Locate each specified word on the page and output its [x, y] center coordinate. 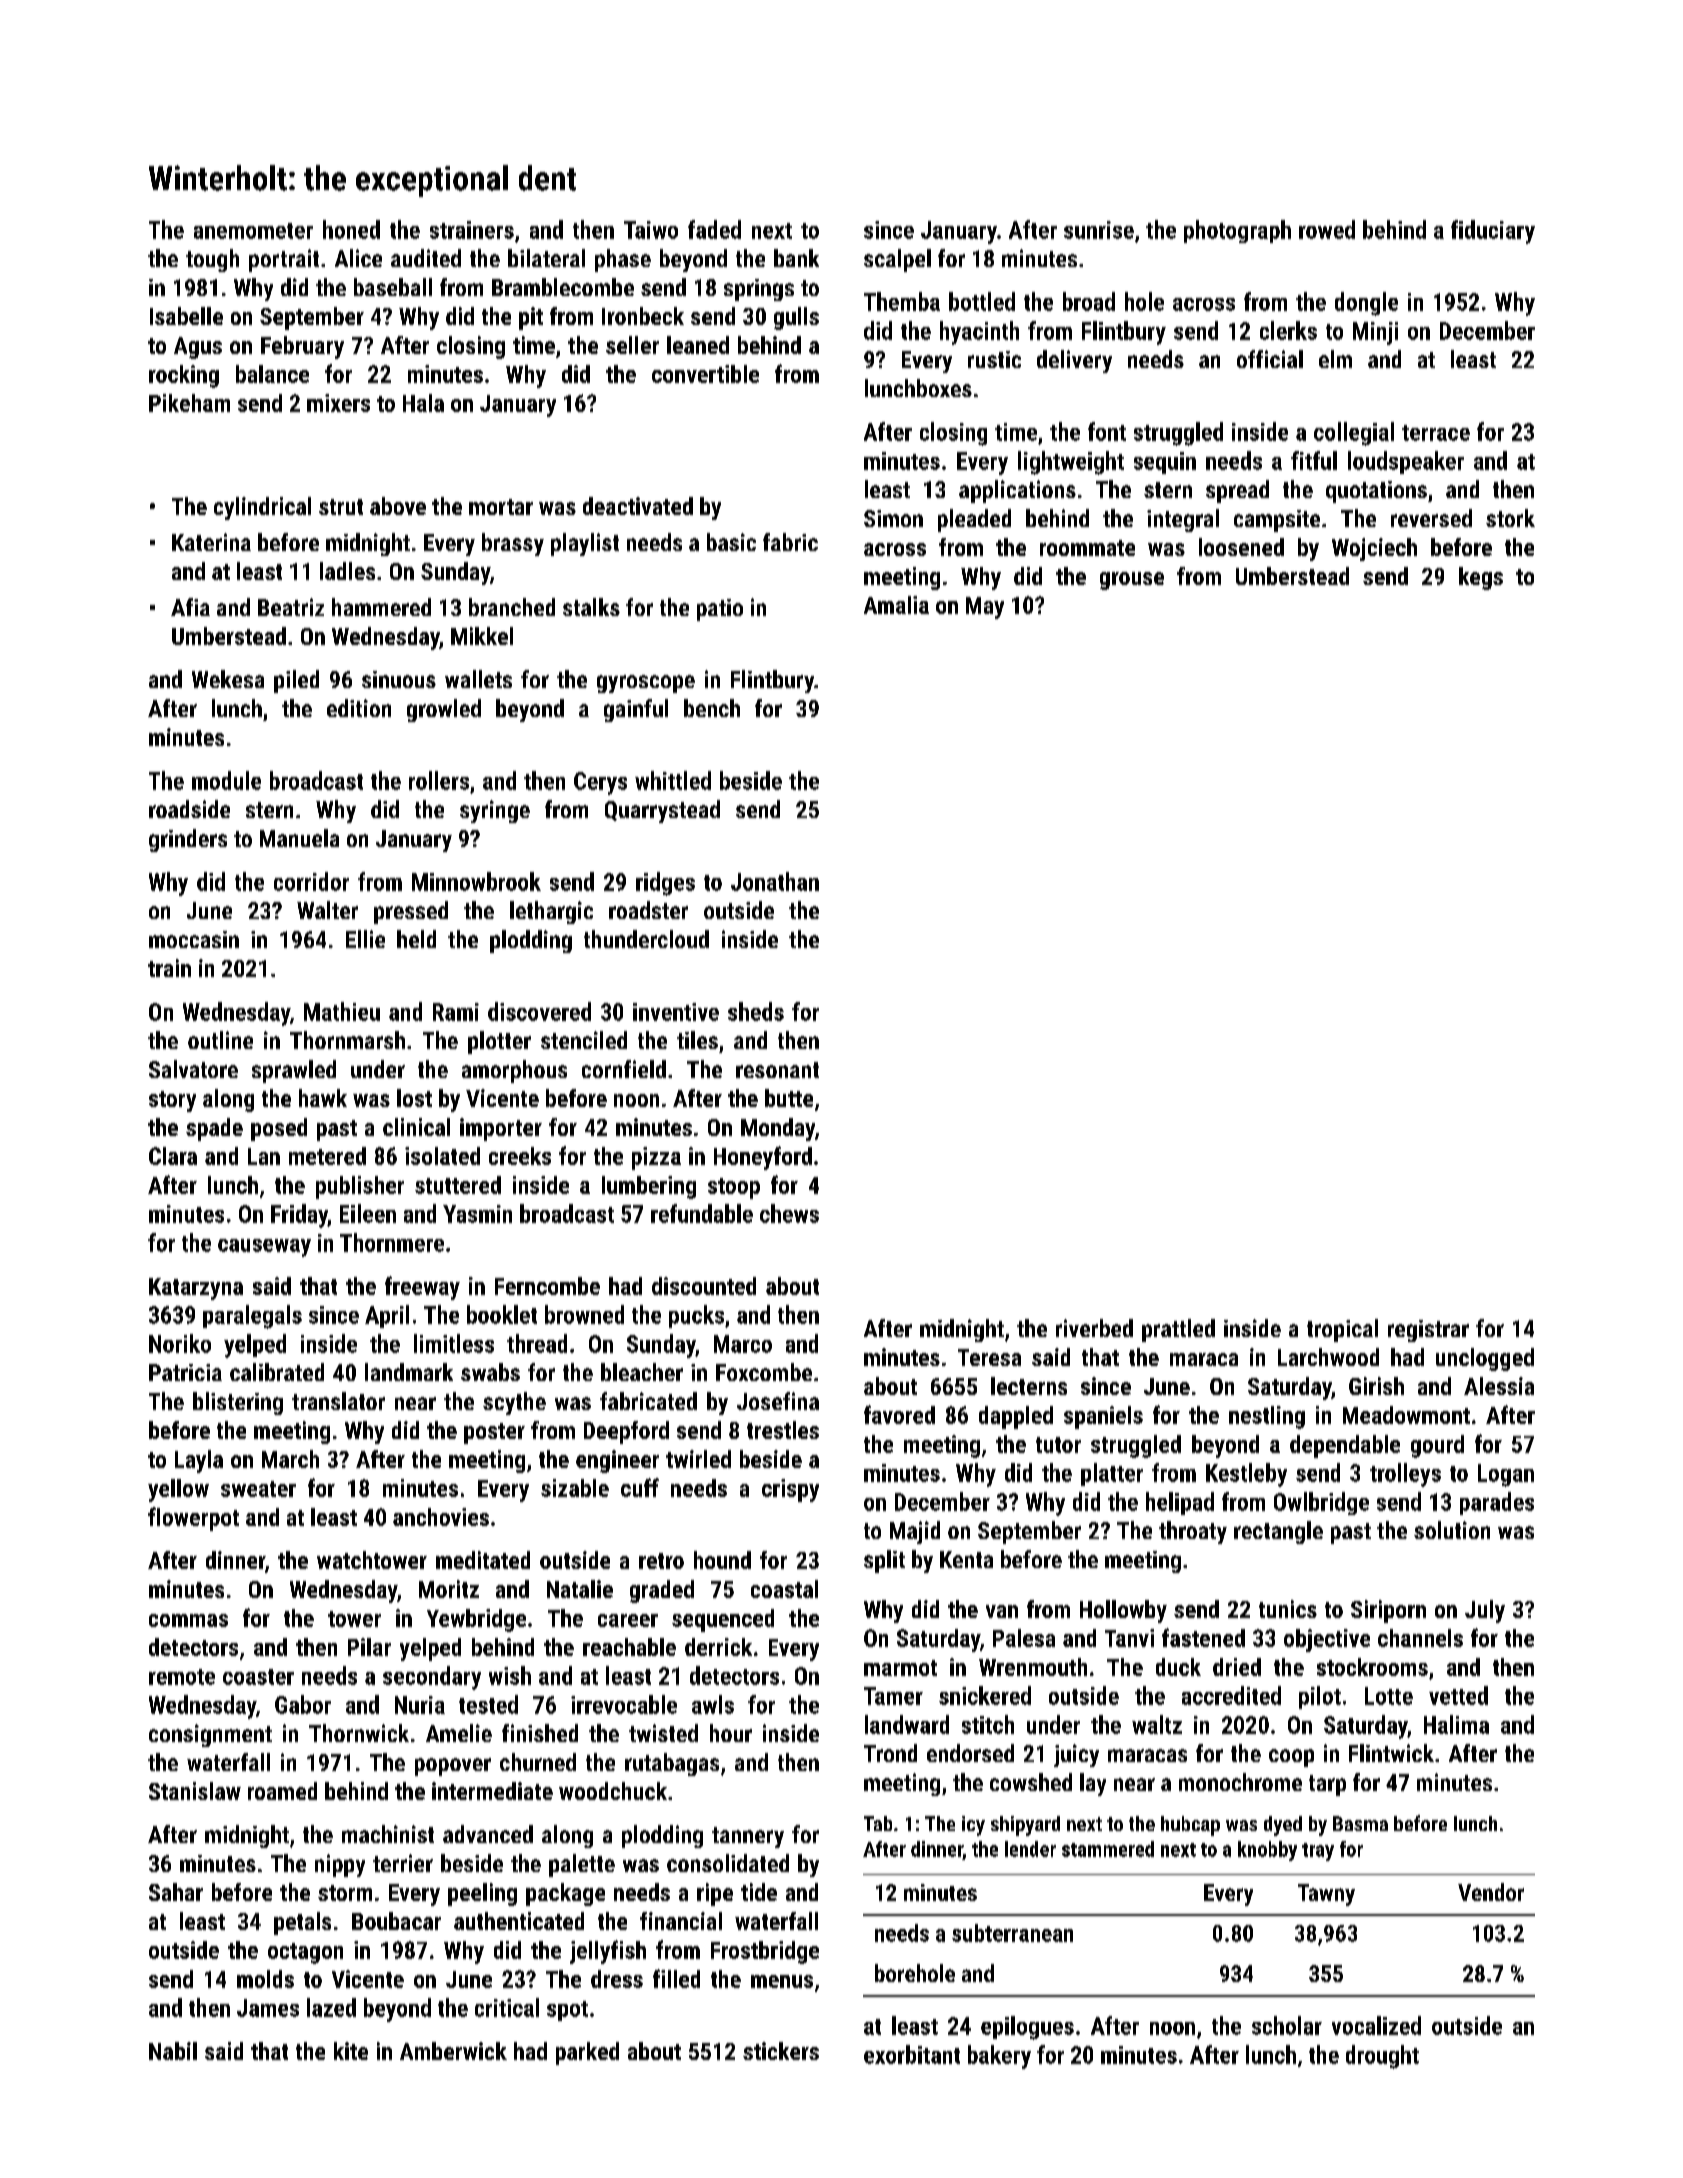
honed [351, 229]
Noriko [180, 1343]
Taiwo [651, 230]
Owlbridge [1321, 1503]
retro [661, 1561]
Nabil [173, 2051]
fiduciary [1493, 232]
